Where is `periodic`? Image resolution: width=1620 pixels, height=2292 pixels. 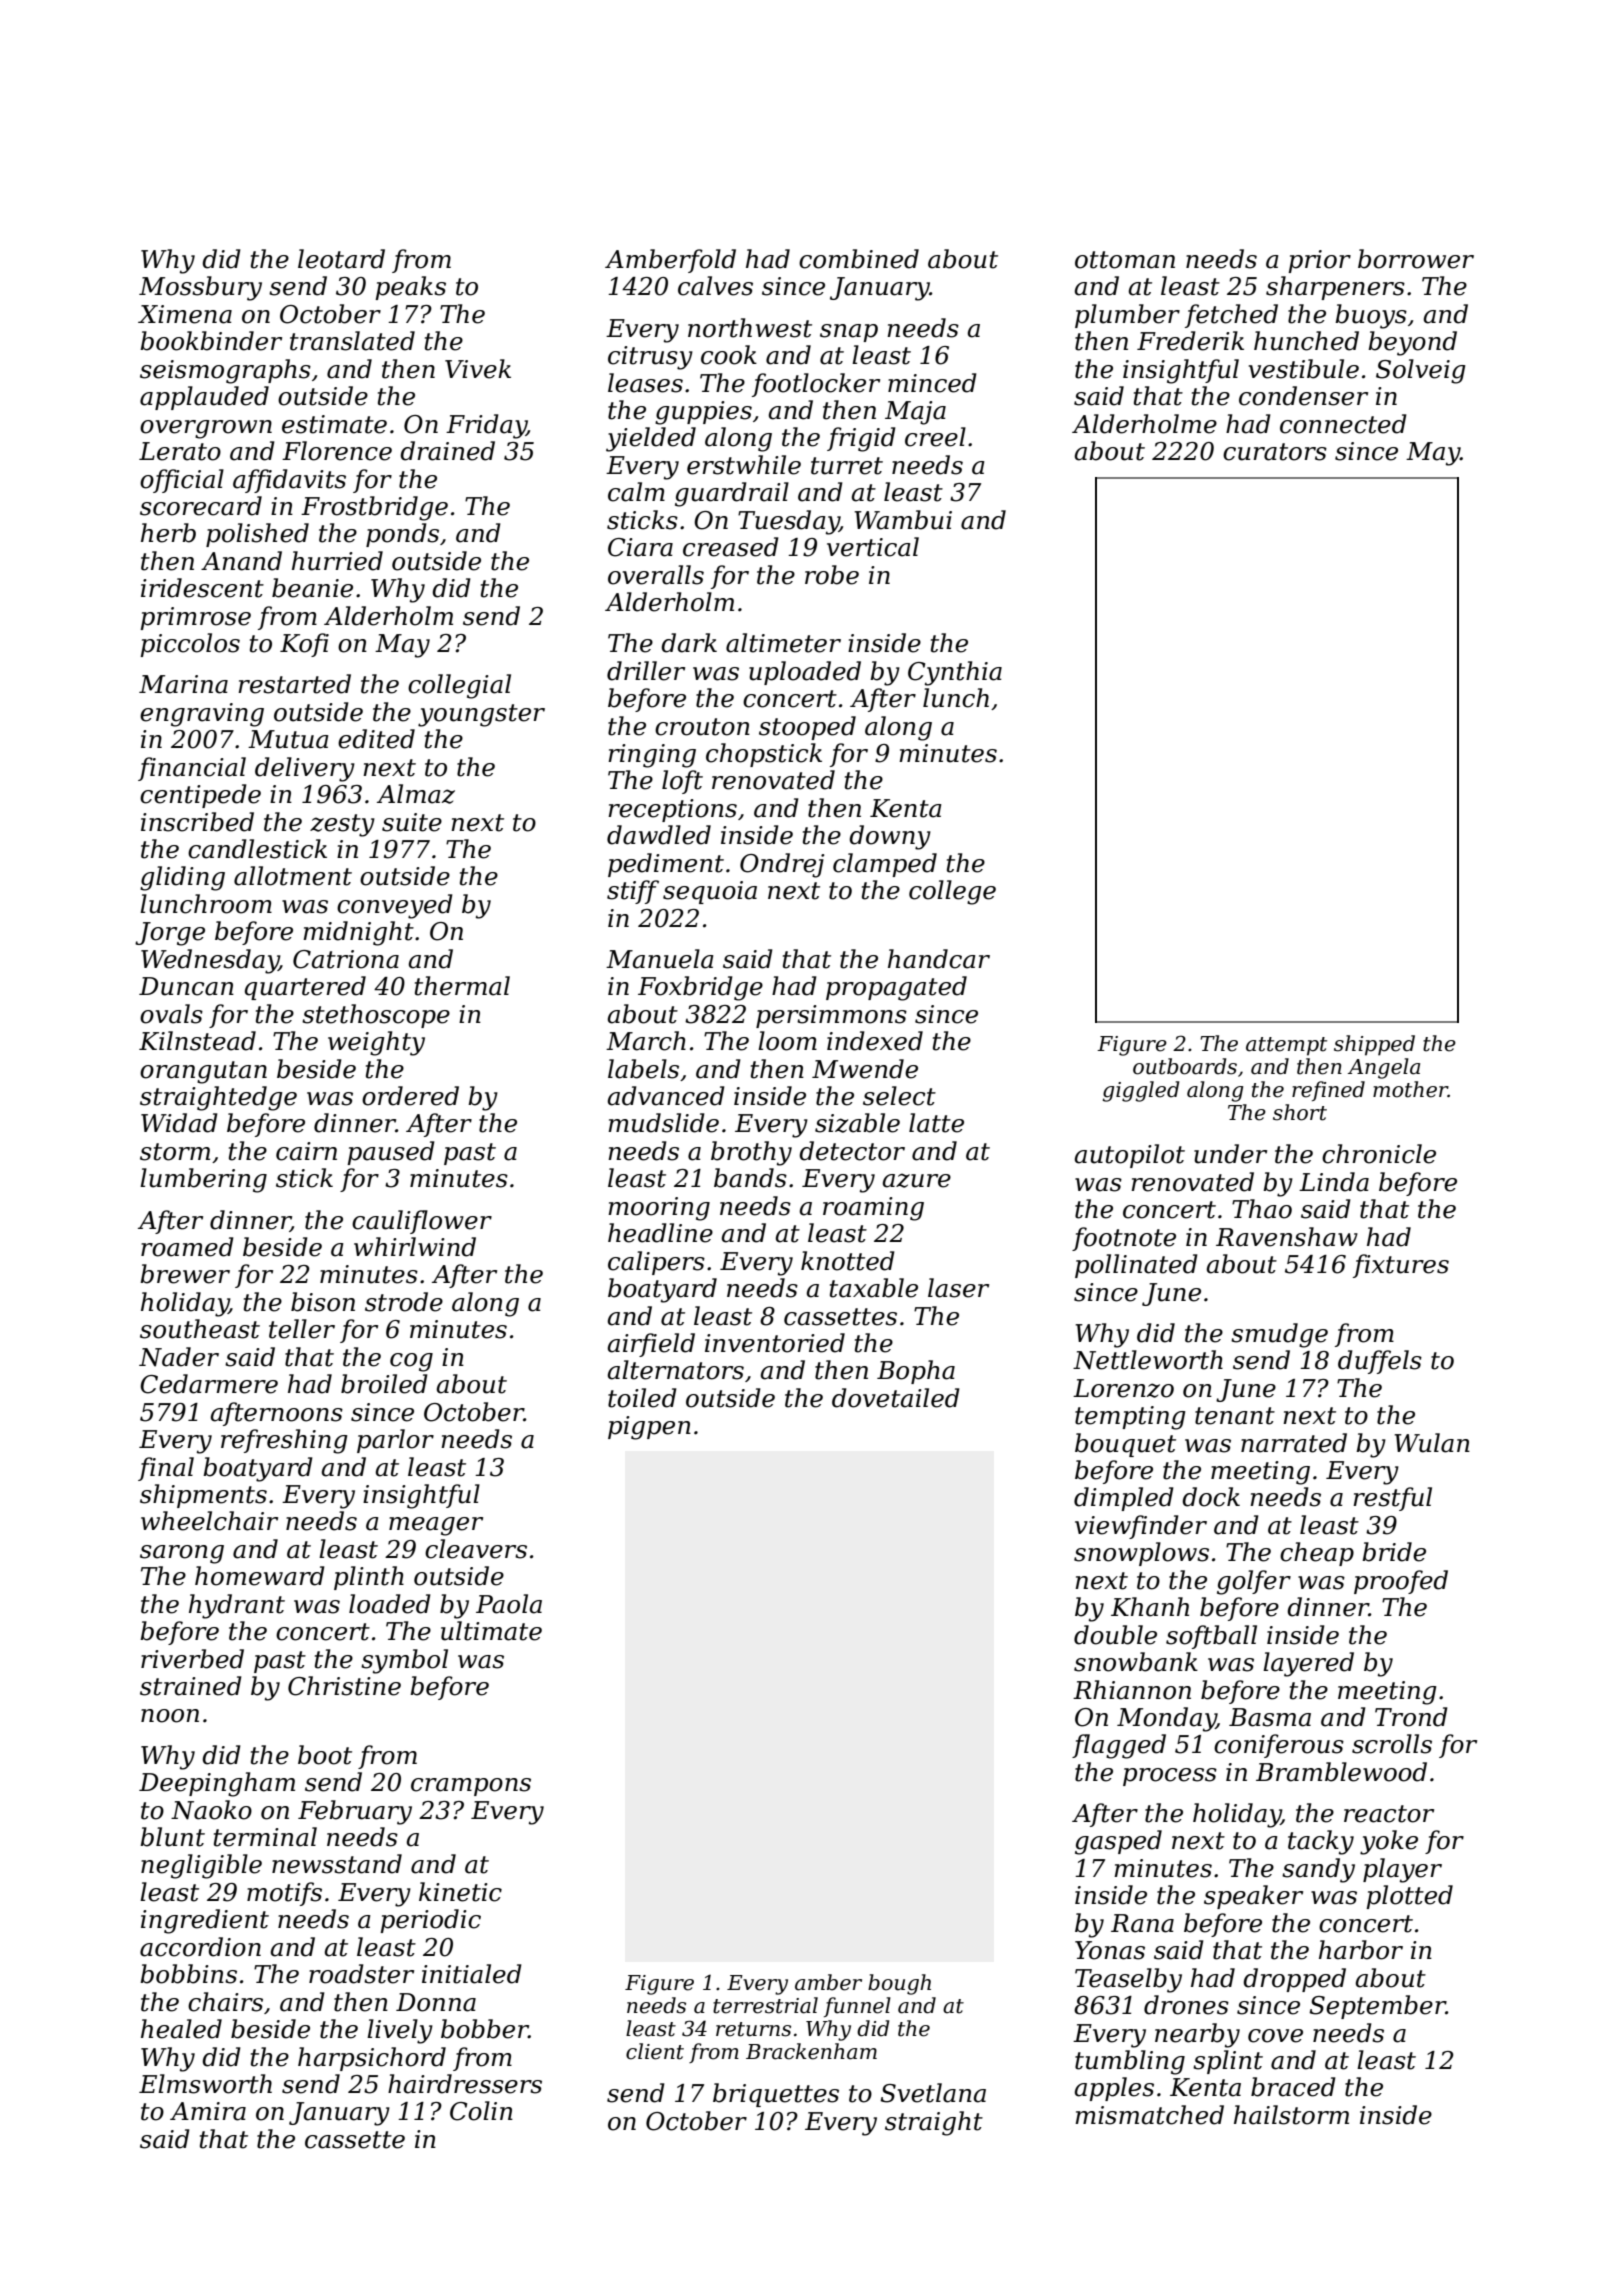
periodic is located at coordinates (430, 1921).
